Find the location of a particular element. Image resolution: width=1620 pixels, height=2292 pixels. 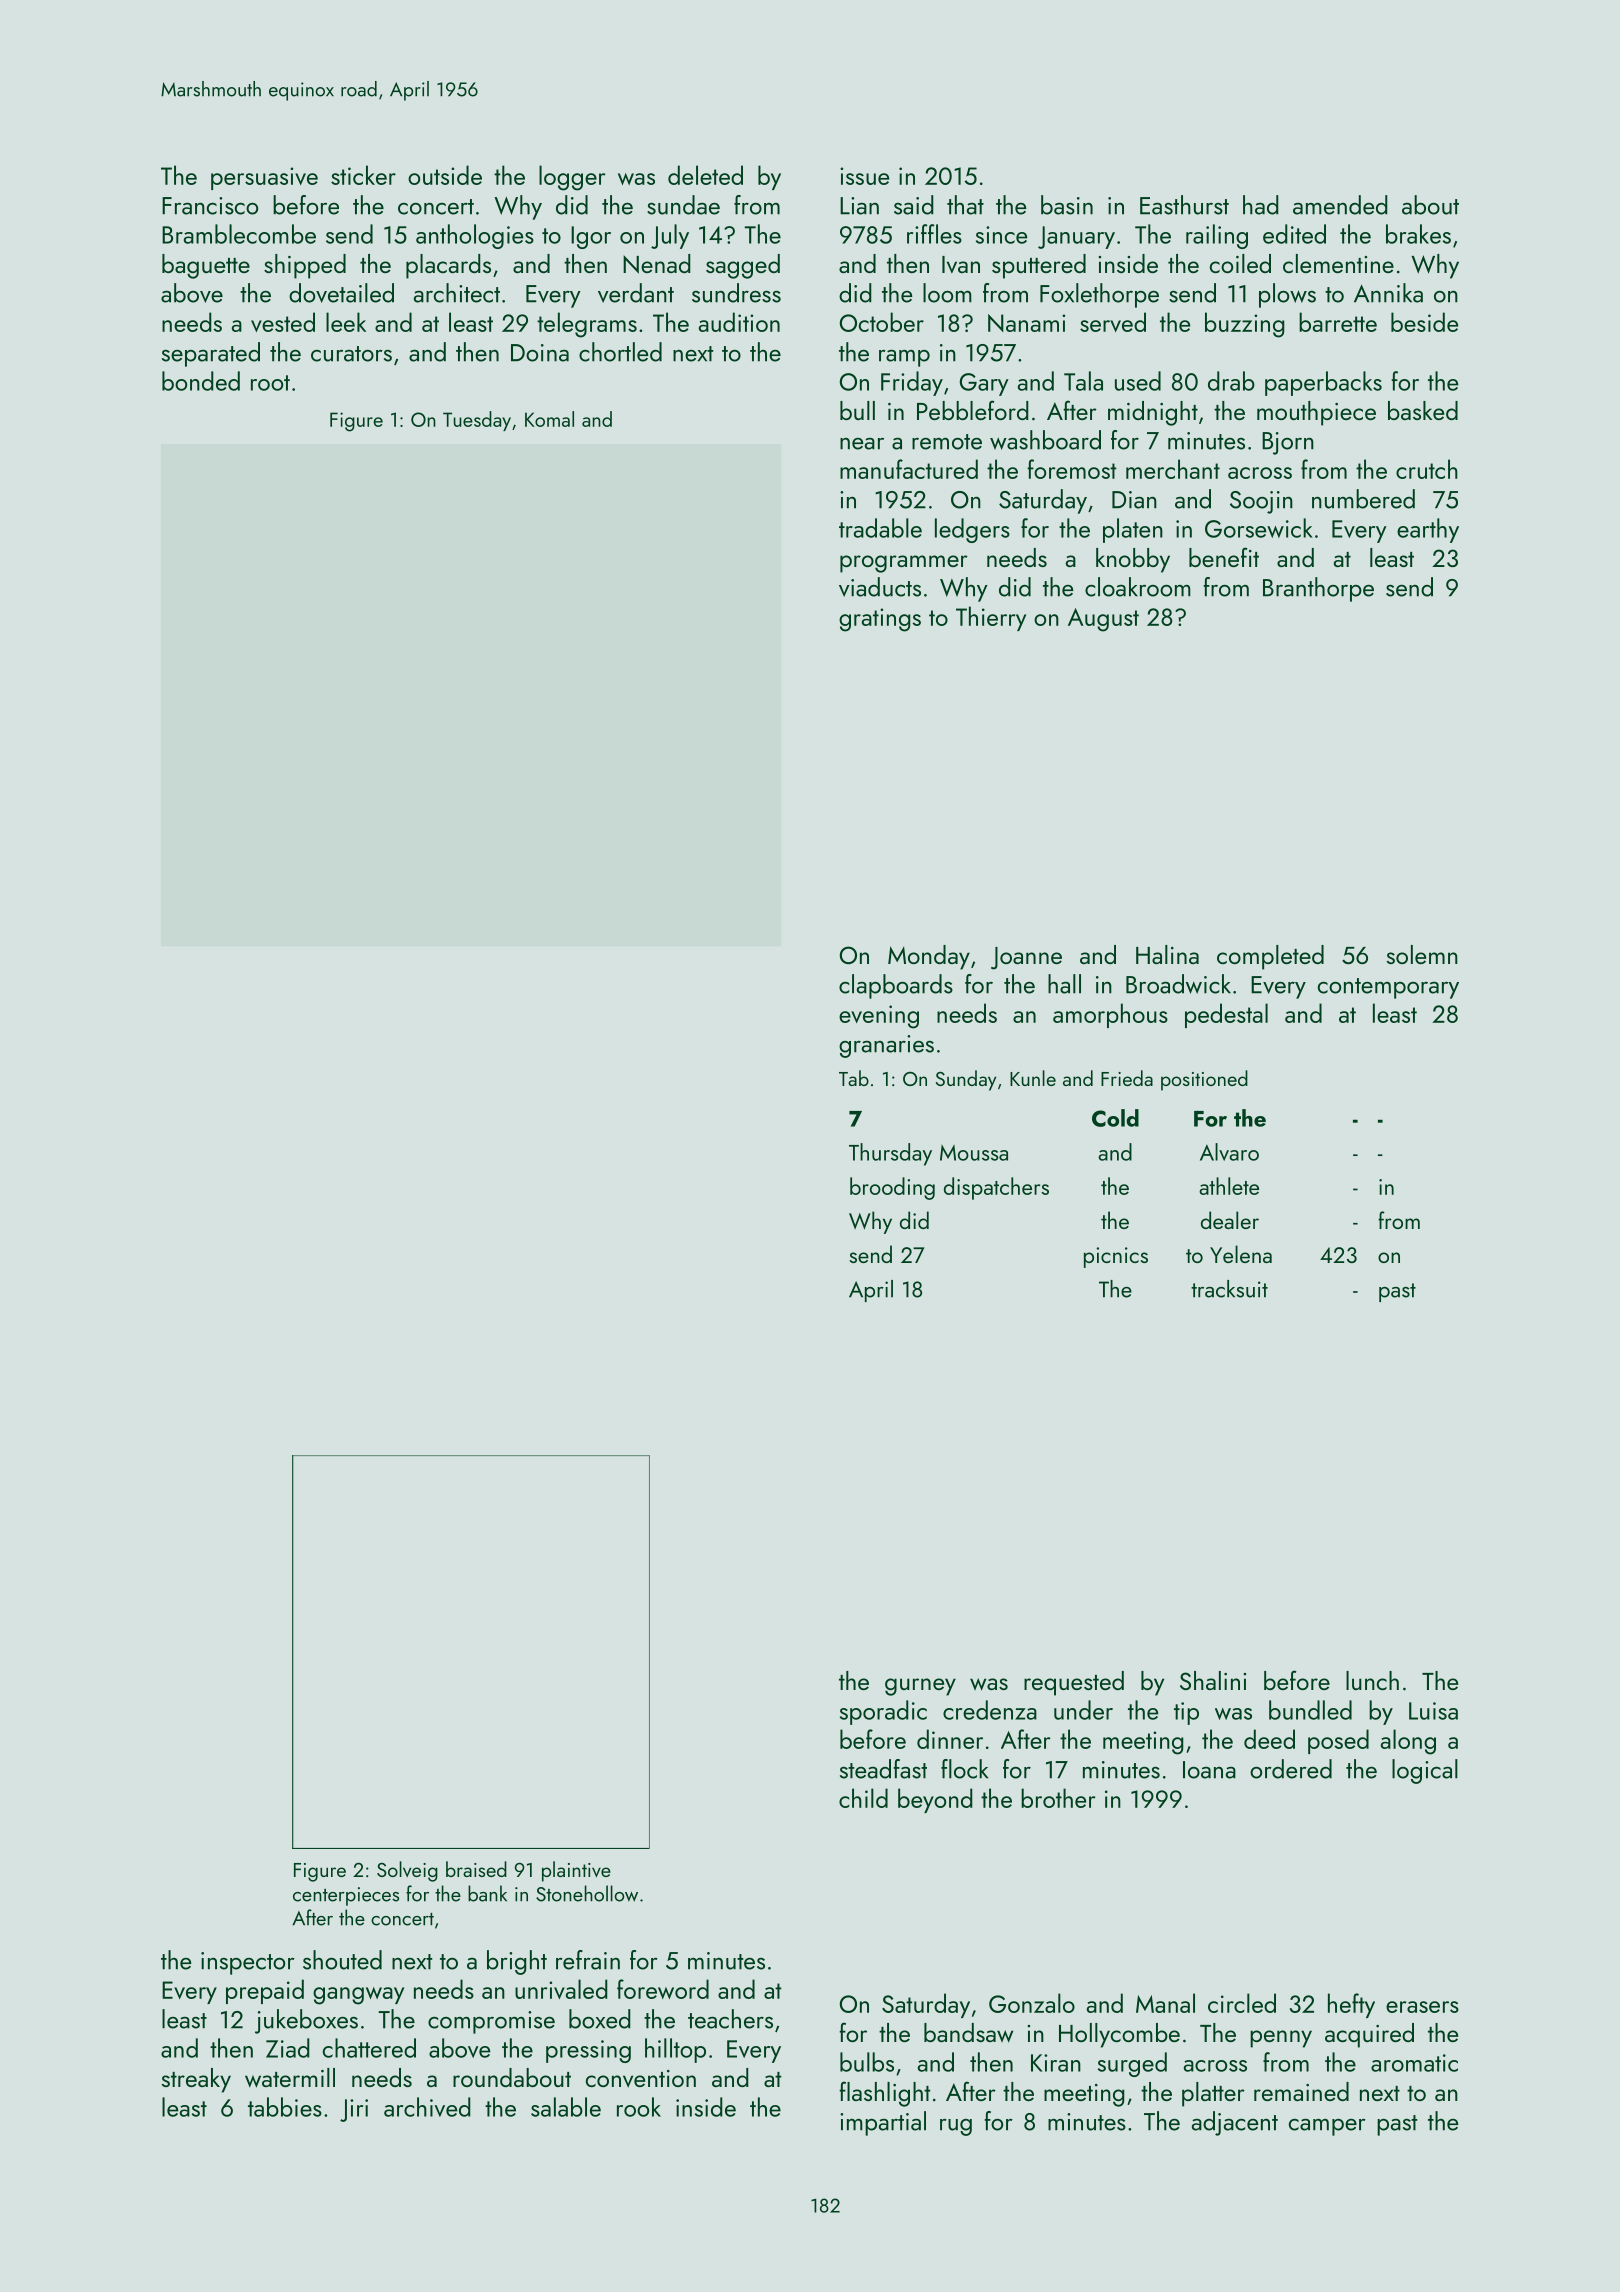

evening is located at coordinates (879, 1017).
